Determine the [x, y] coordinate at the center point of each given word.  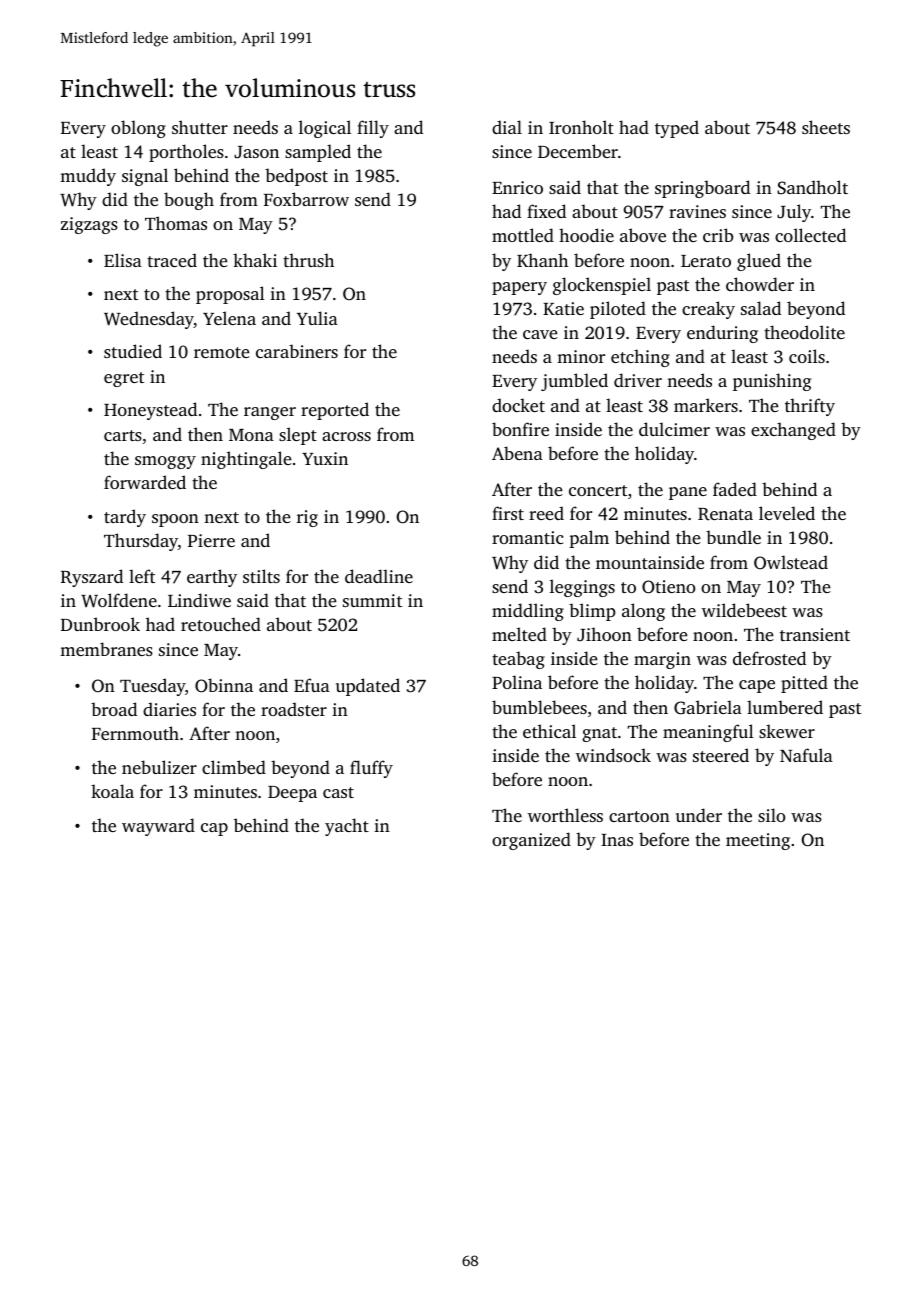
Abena [517, 453]
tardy [125, 518]
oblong [138, 129]
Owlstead [791, 562]
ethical [549, 731]
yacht [347, 827]
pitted [804, 684]
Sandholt [812, 187]
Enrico [517, 187]
